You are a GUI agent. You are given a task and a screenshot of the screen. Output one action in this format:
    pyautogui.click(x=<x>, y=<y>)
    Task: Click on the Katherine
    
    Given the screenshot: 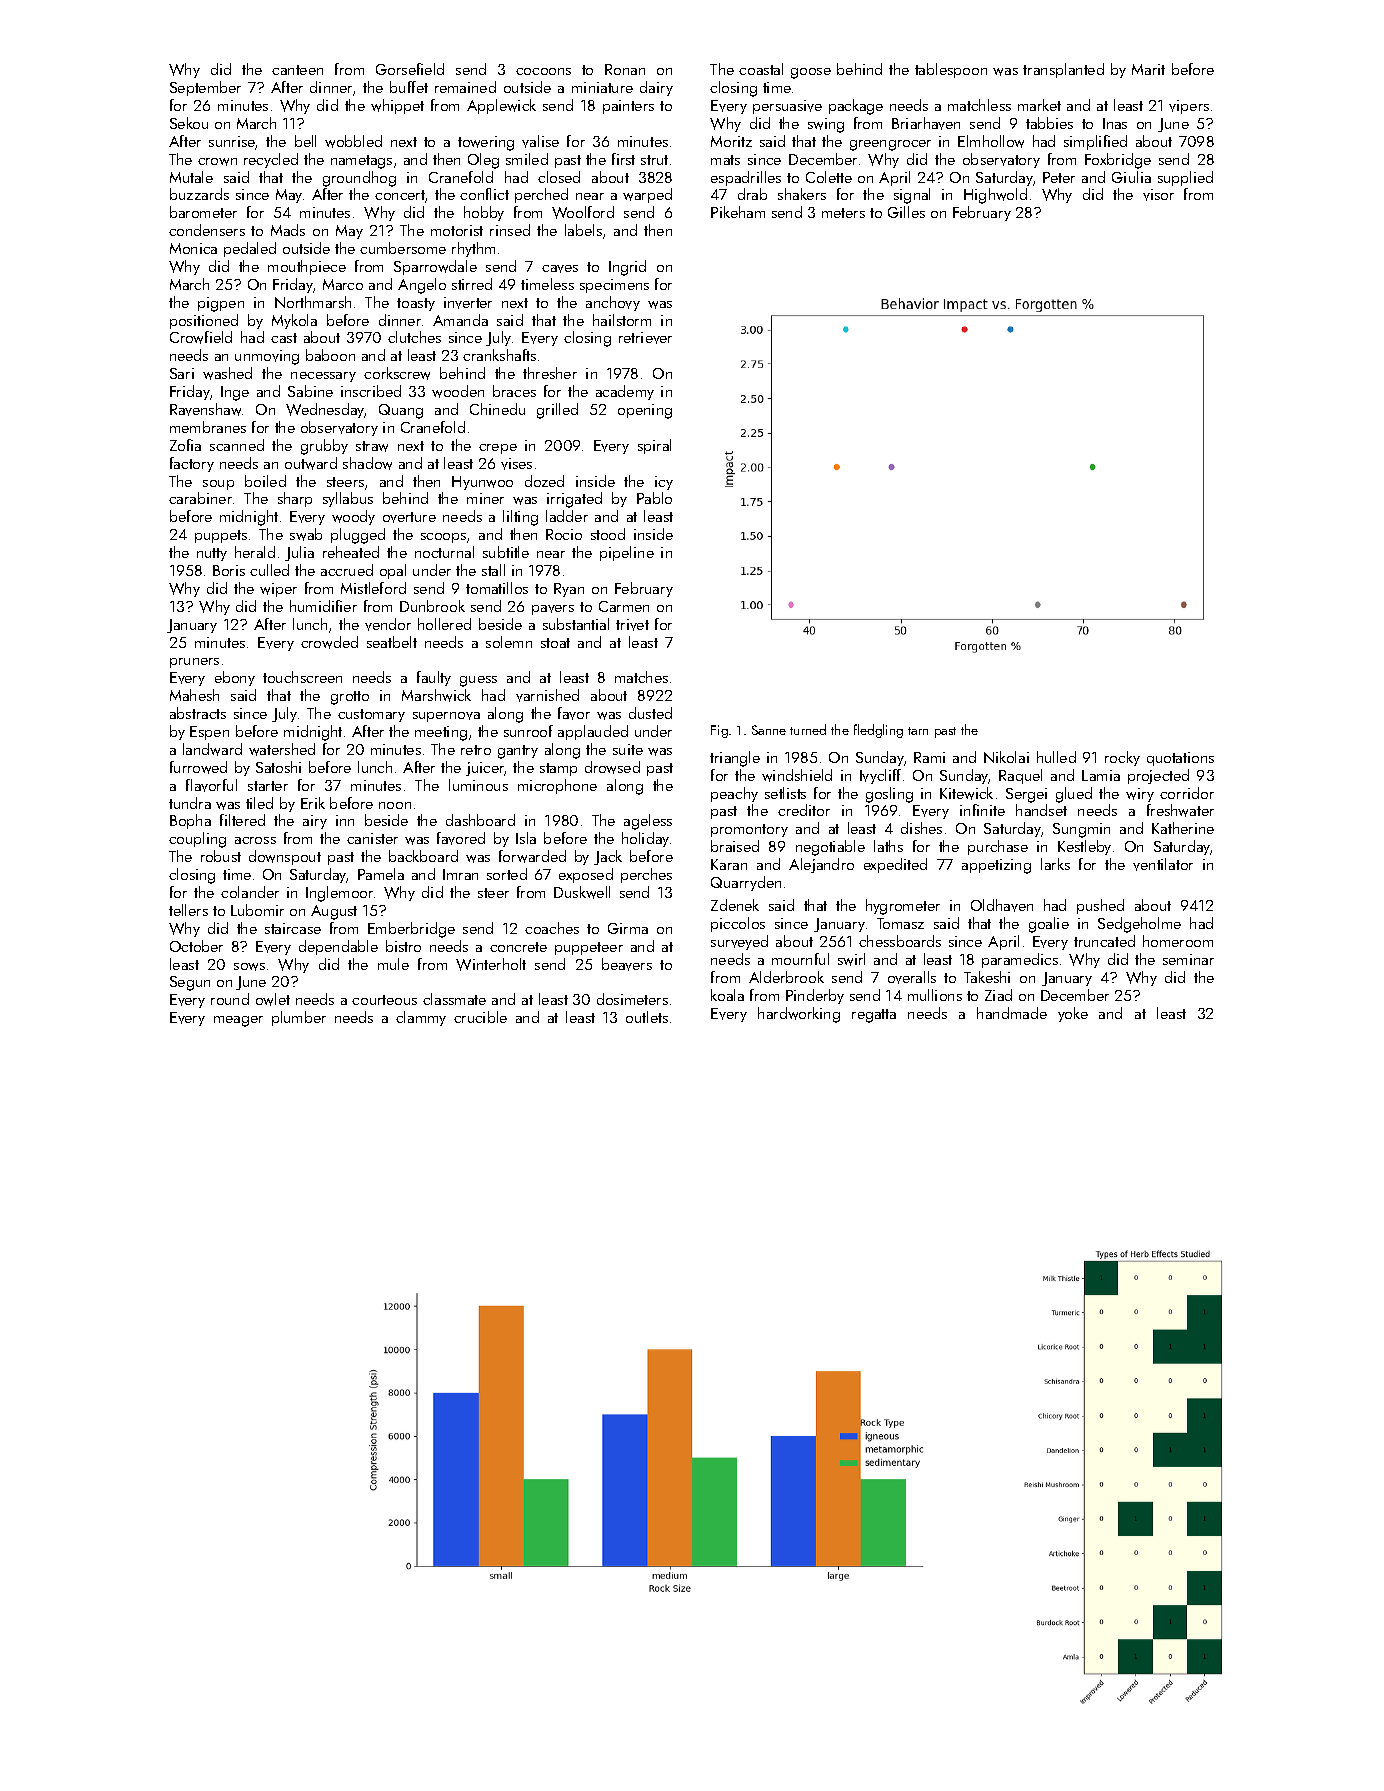 What is the action you would take?
    pyautogui.click(x=1183, y=828)
